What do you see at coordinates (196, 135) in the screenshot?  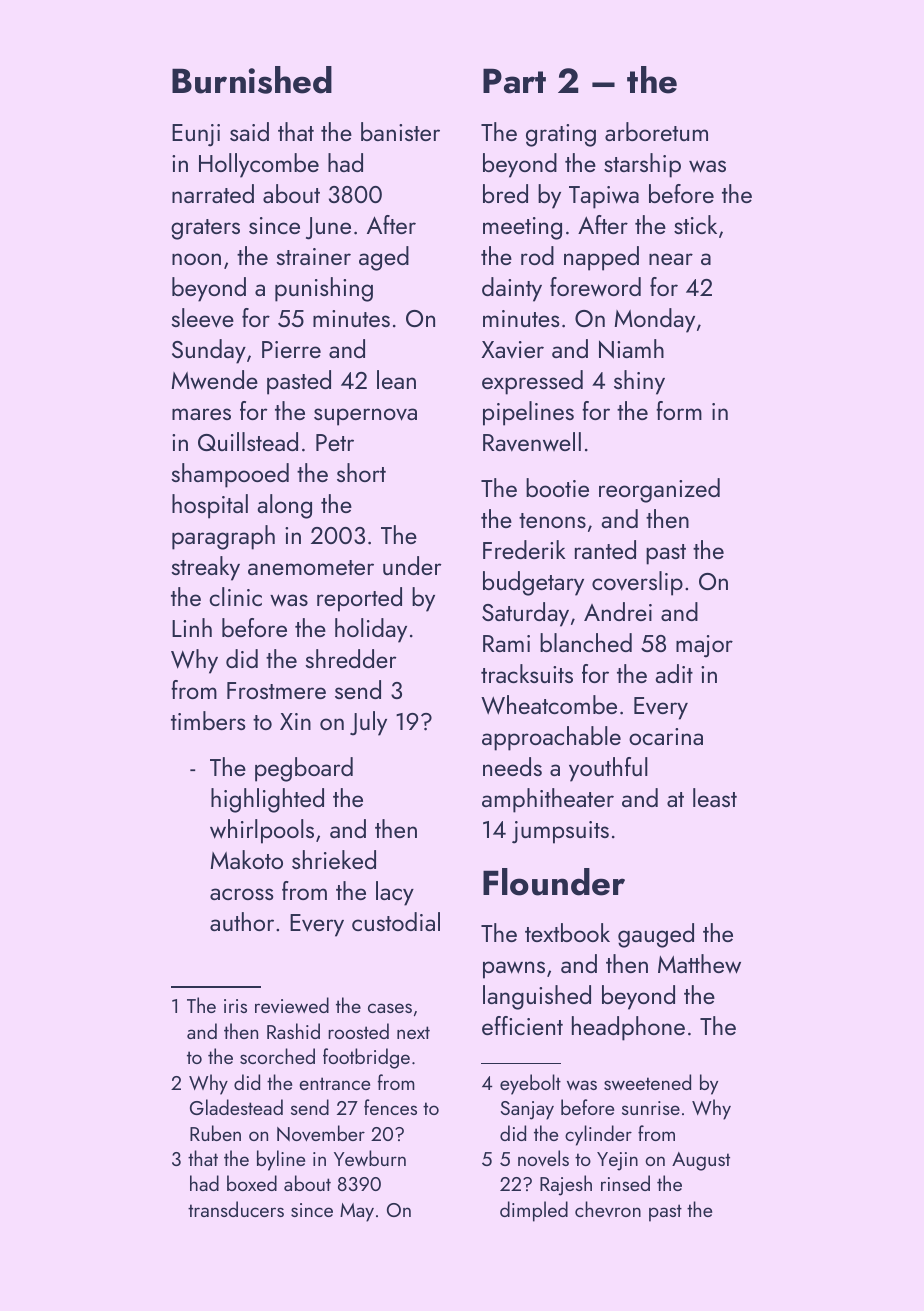 I see `Eunji` at bounding box center [196, 135].
